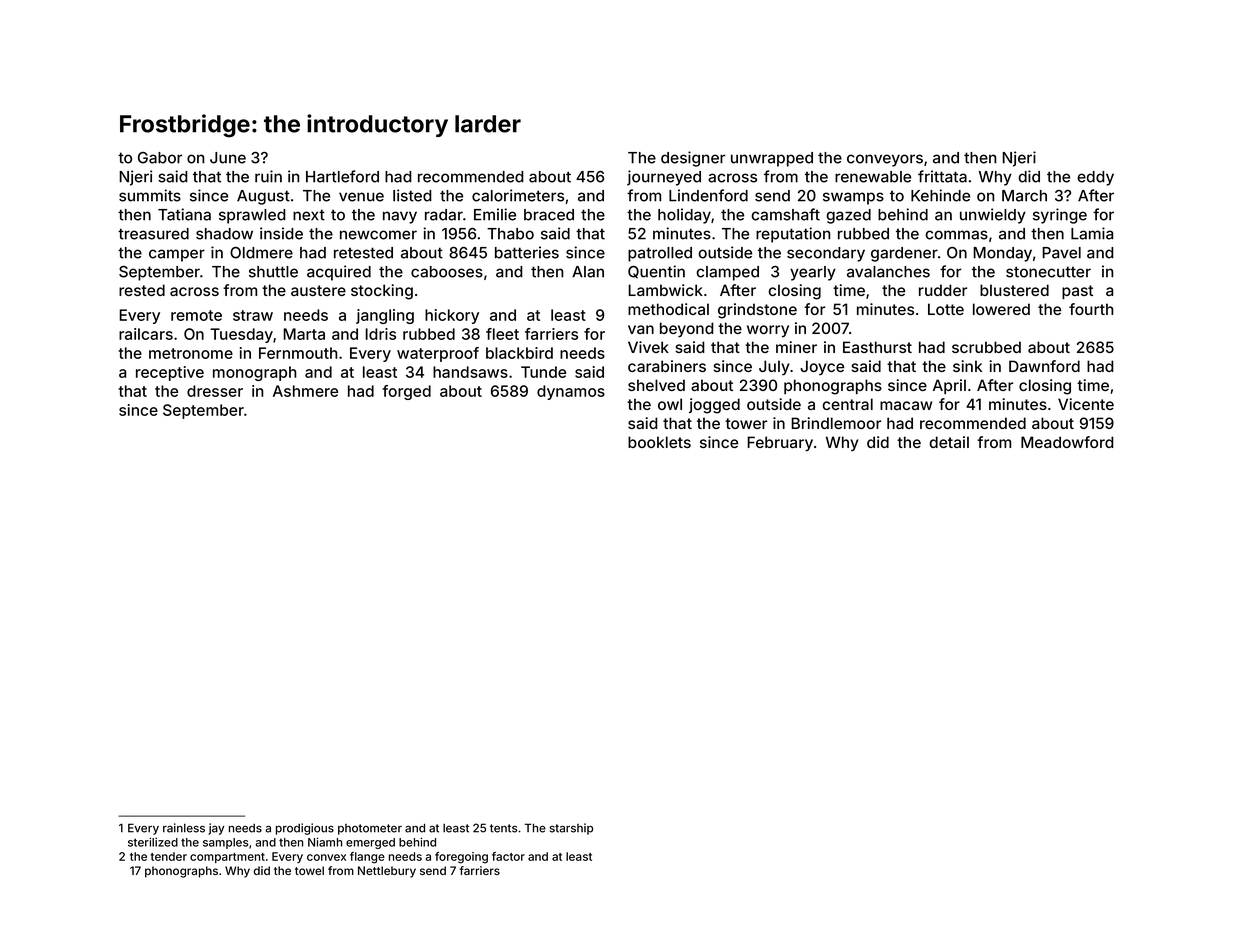 This screenshot has width=1233, height=952. What do you see at coordinates (949, 442) in the screenshot?
I see `detail` at bounding box center [949, 442].
